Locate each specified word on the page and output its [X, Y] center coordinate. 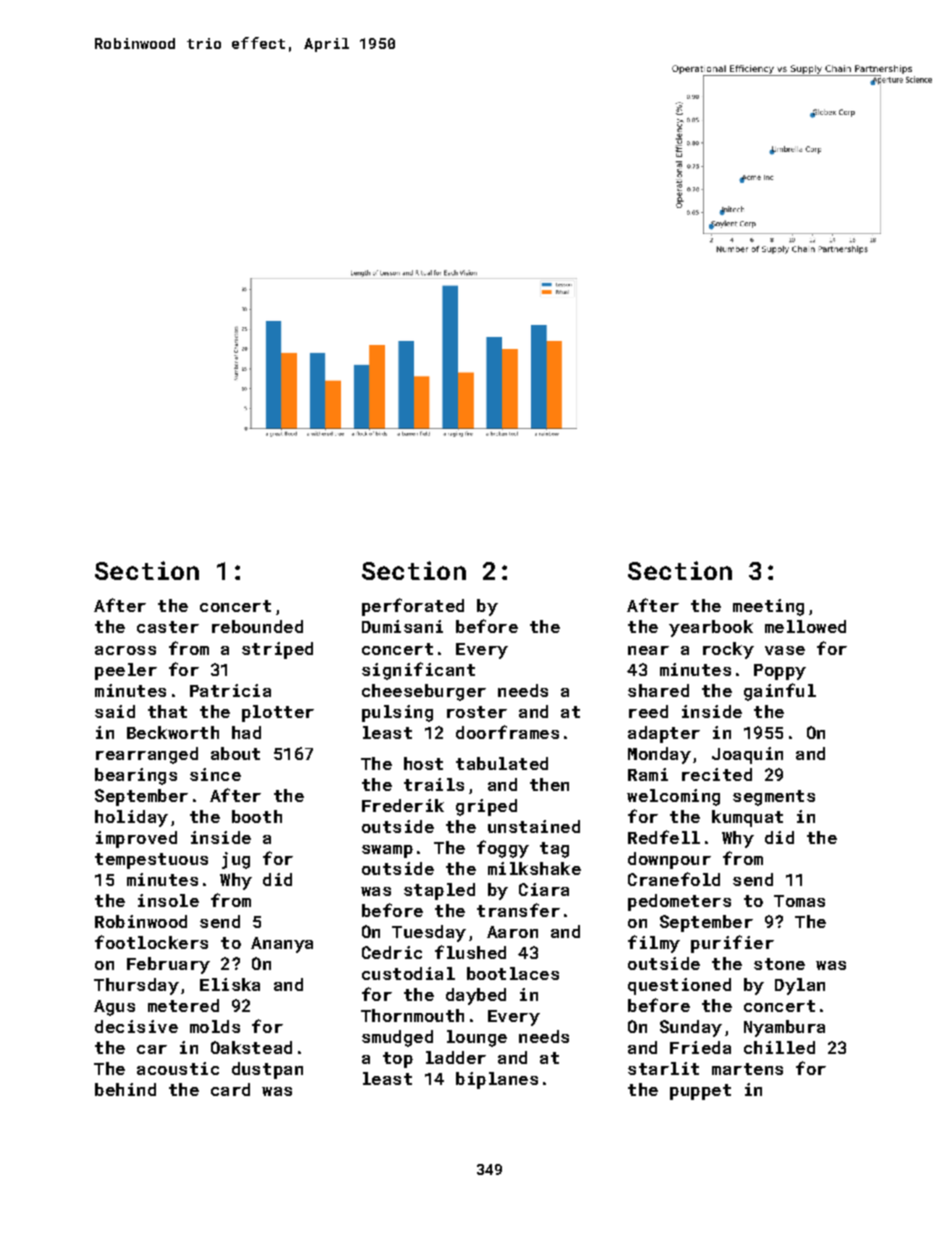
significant [418, 671]
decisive [136, 1026]
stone [779, 964]
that [167, 711]
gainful [780, 692]
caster [168, 627]
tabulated [502, 763]
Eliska [230, 984]
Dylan [800, 986]
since [215, 774]
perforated [413, 607]
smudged [397, 1038]
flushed [470, 952]
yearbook [711, 628]
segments [774, 798]
